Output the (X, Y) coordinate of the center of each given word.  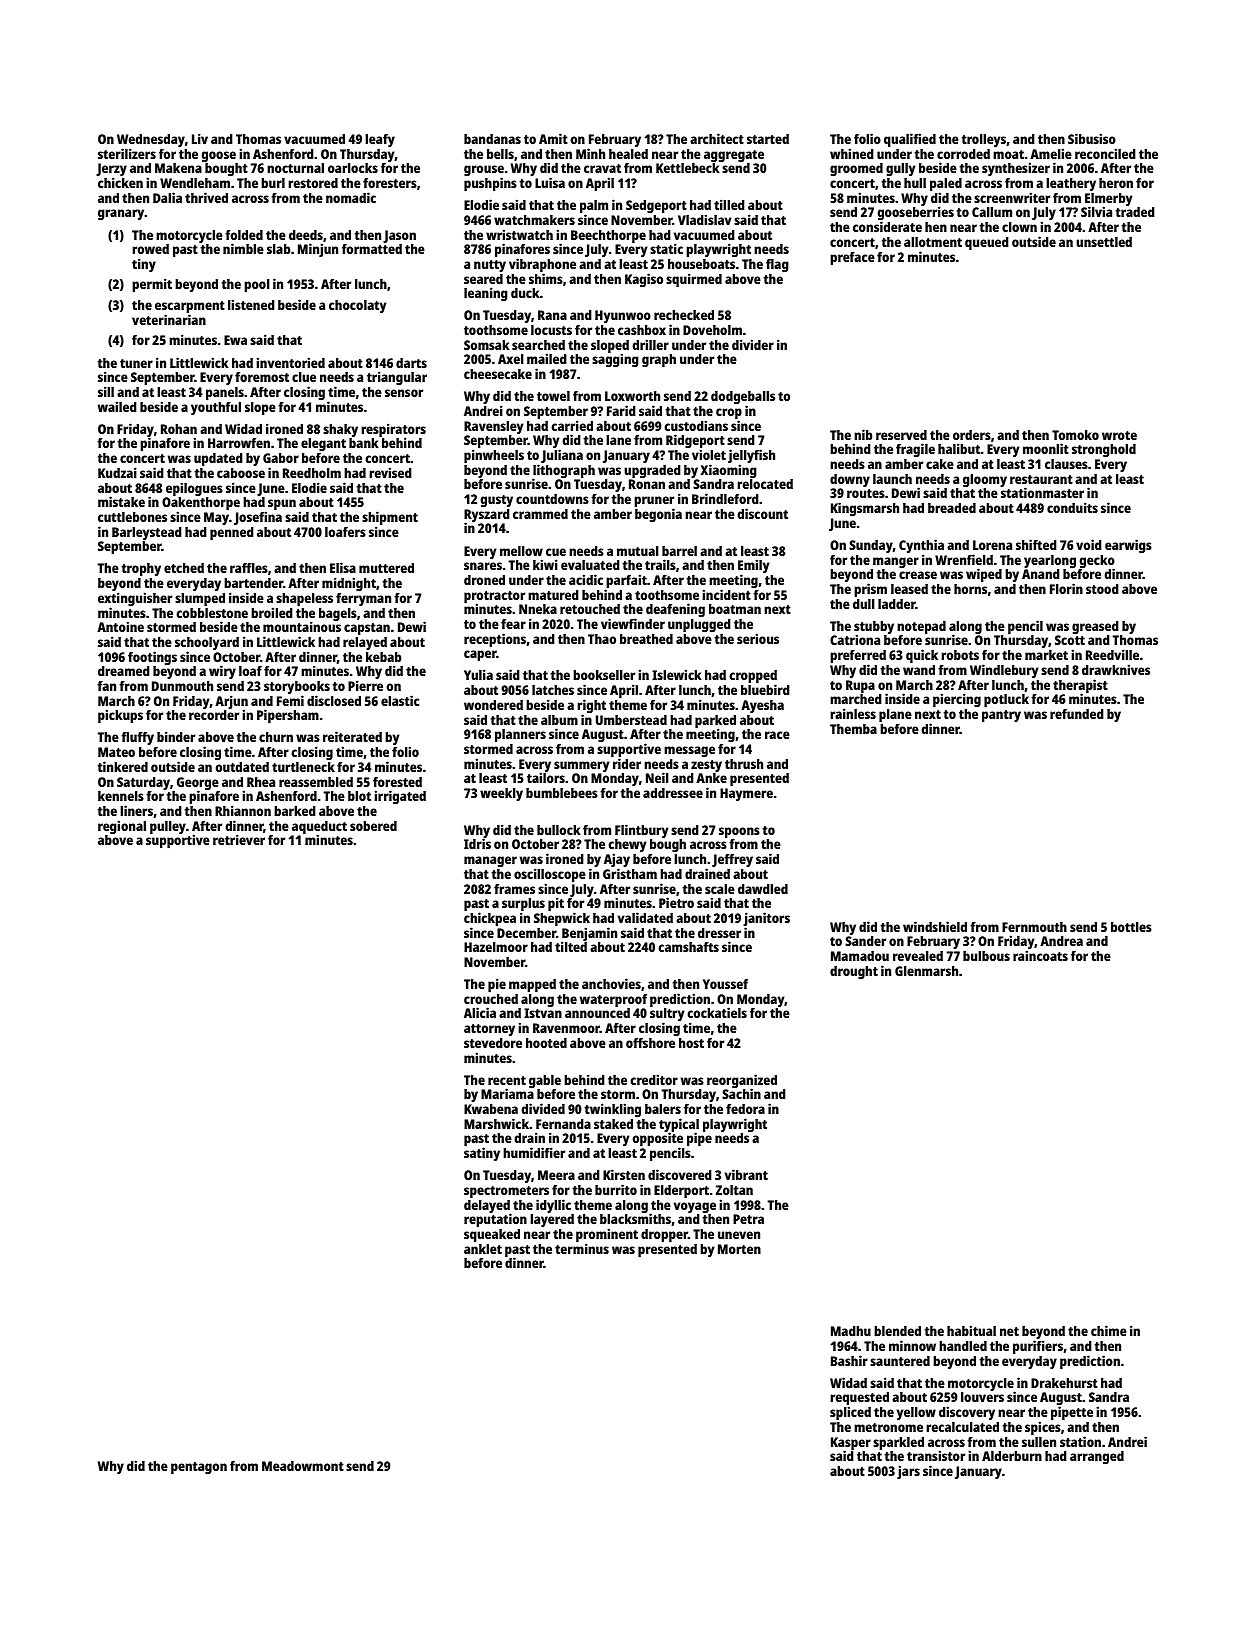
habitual (971, 1330)
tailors (546, 778)
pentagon (199, 1468)
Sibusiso (1092, 138)
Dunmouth (182, 686)
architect (717, 138)
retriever (239, 839)
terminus (582, 1248)
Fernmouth (1034, 927)
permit (152, 285)
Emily (753, 566)
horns (970, 589)
